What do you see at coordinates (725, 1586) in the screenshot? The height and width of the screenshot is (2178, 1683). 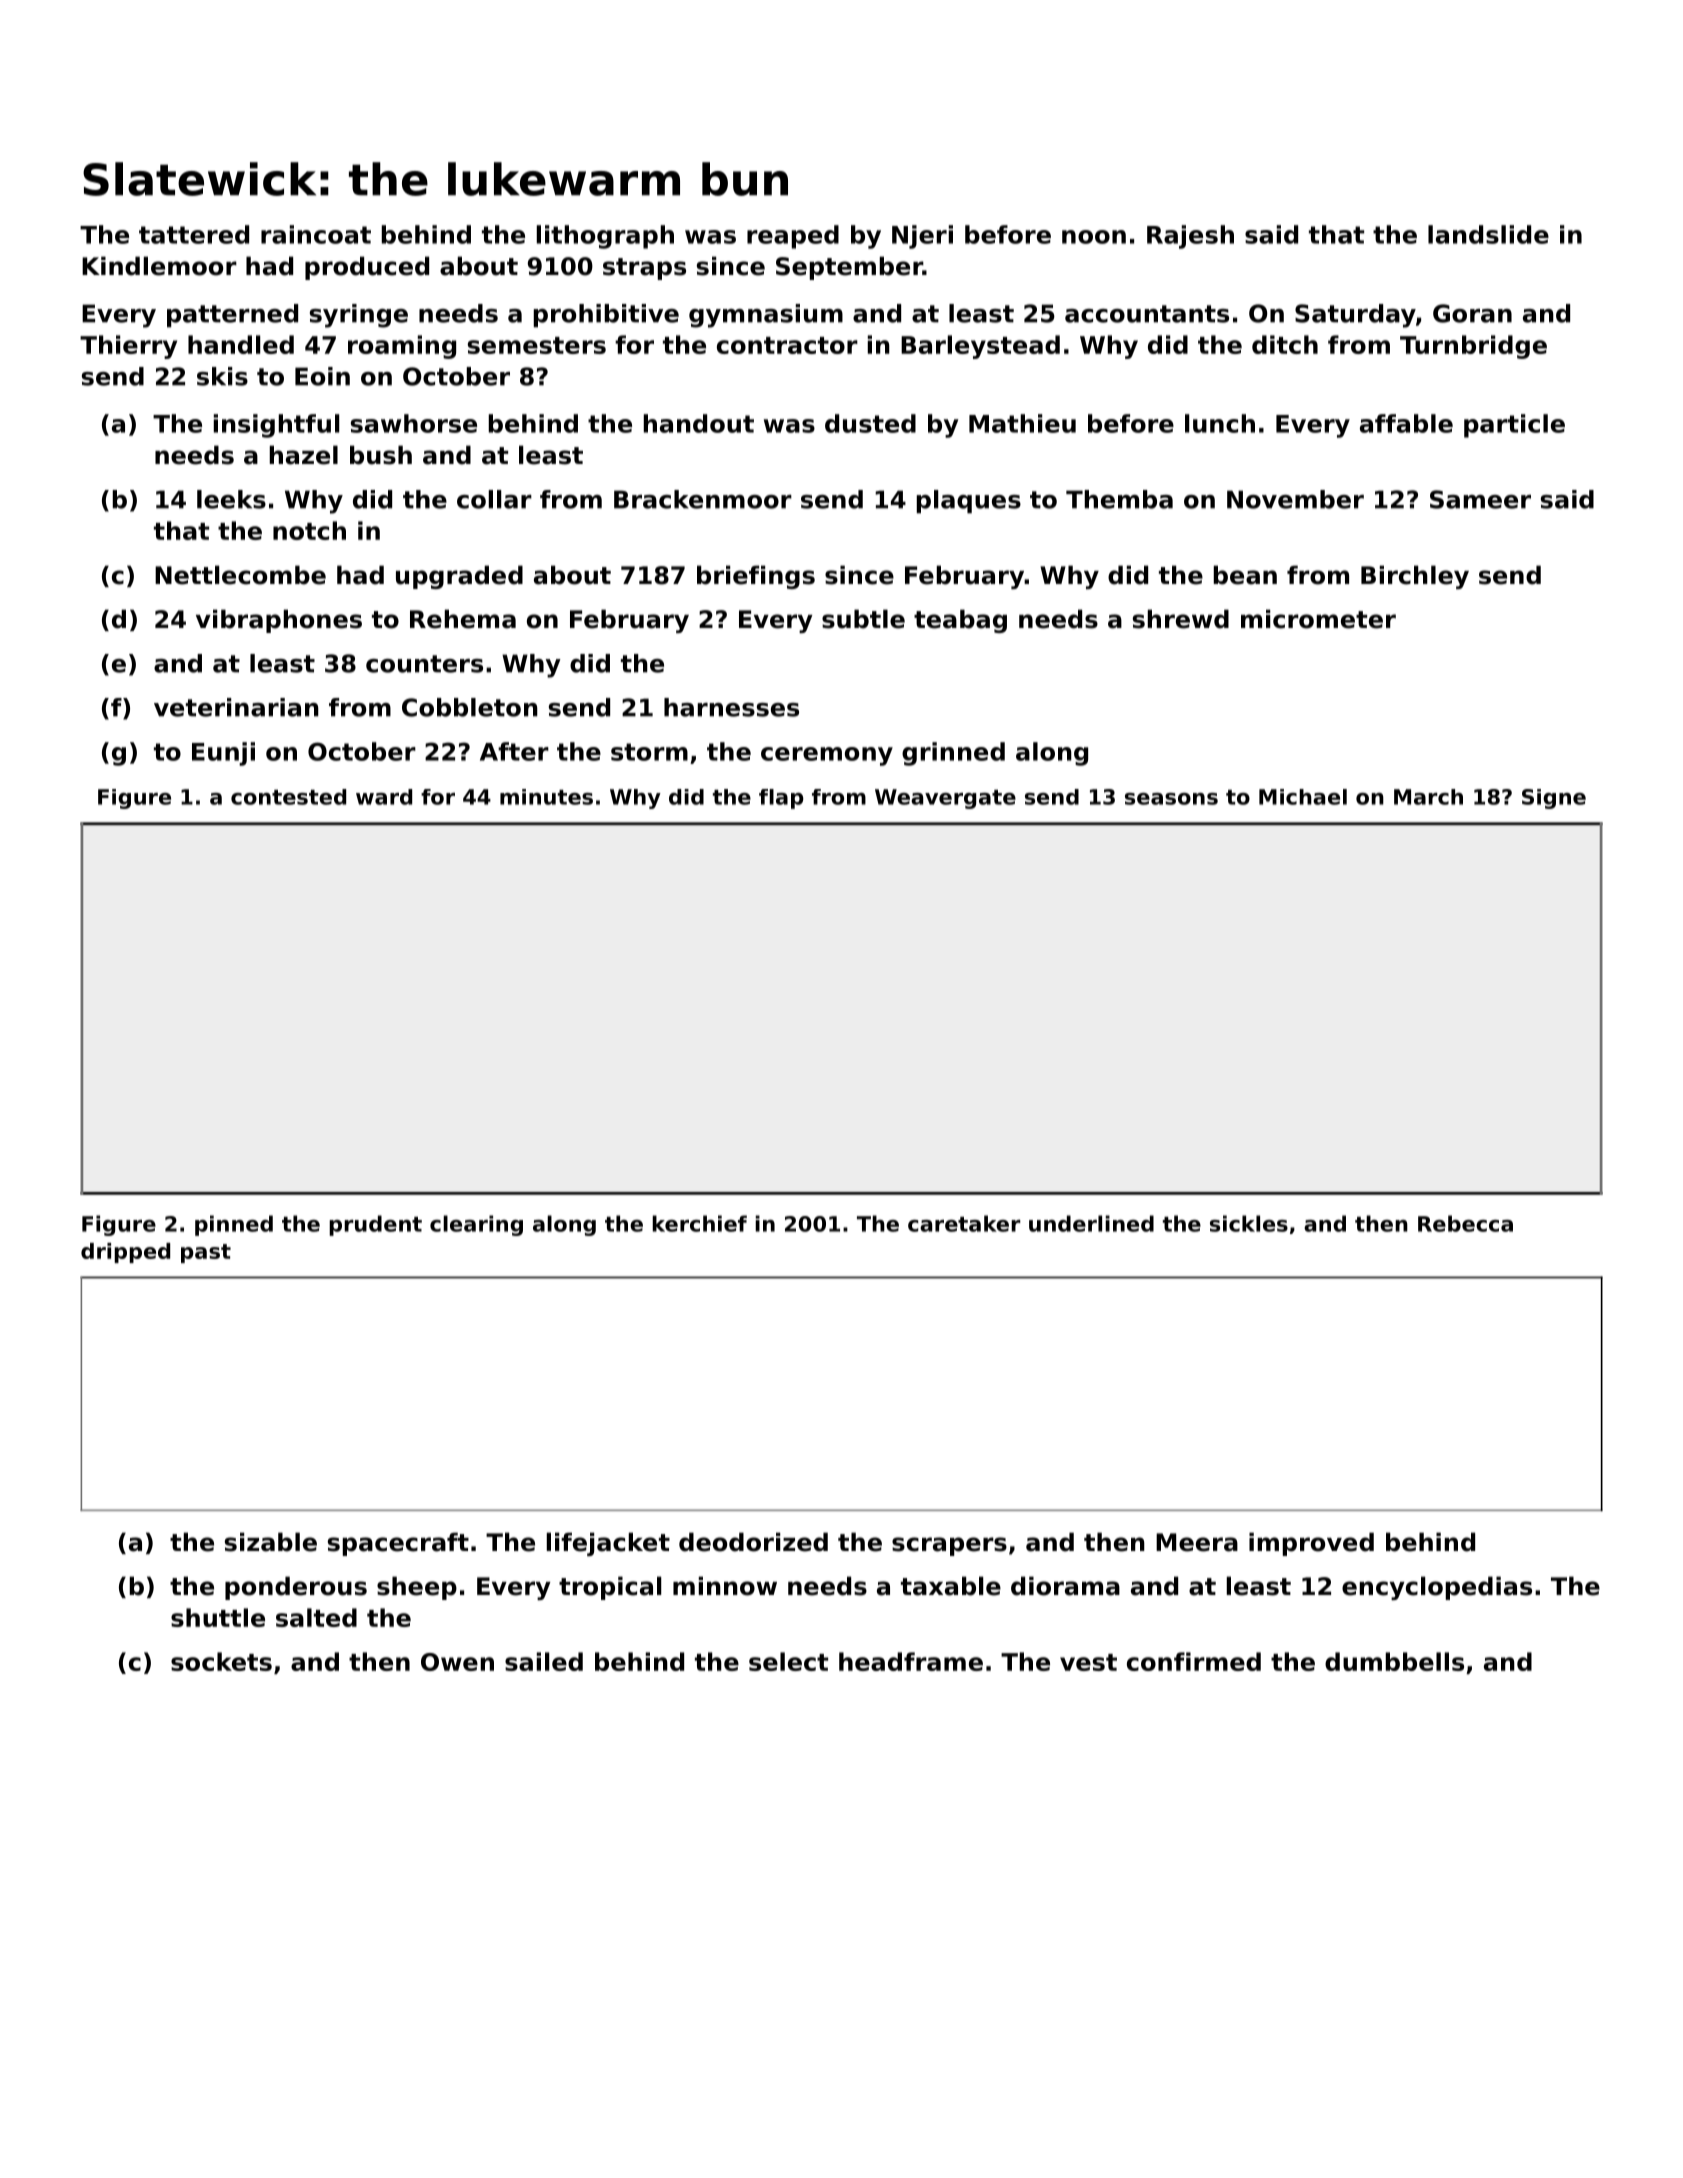 I see `minnow` at bounding box center [725, 1586].
